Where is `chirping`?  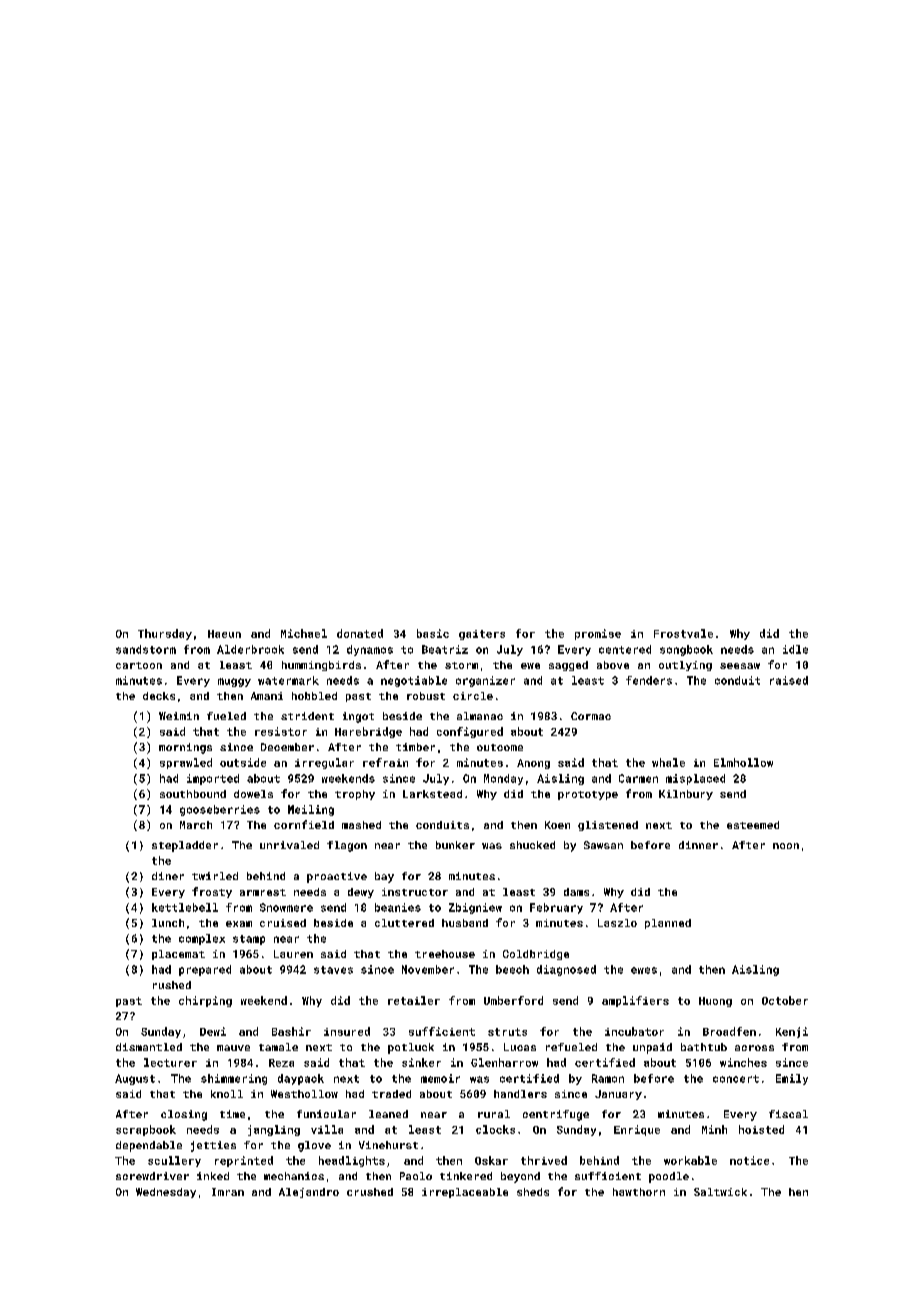 chirping is located at coordinates (205, 1001).
